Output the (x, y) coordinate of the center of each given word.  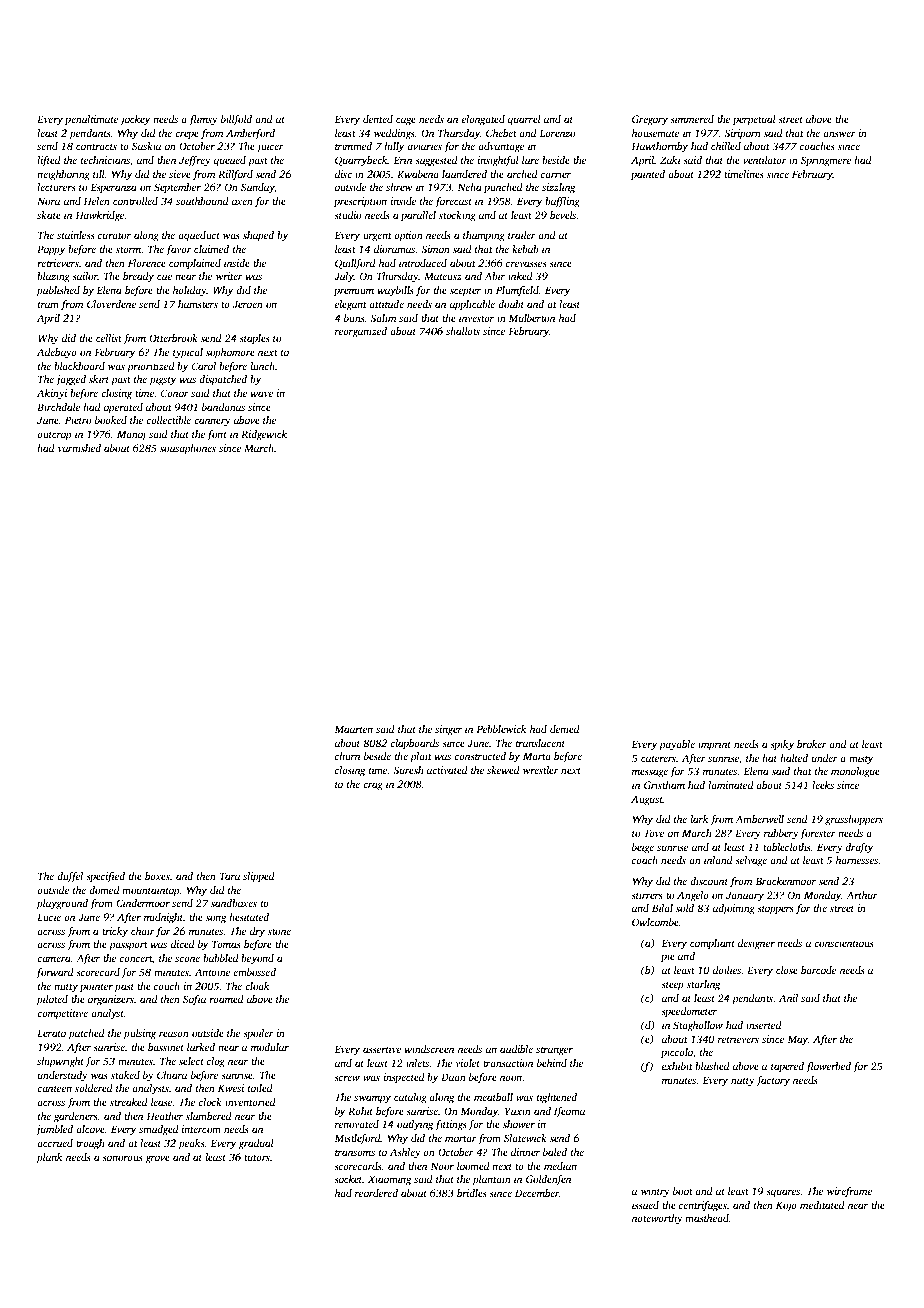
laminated (731, 785)
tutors (257, 1158)
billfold (236, 120)
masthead (707, 1218)
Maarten (353, 729)
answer (839, 134)
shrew (399, 187)
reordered (376, 1193)
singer (448, 730)
